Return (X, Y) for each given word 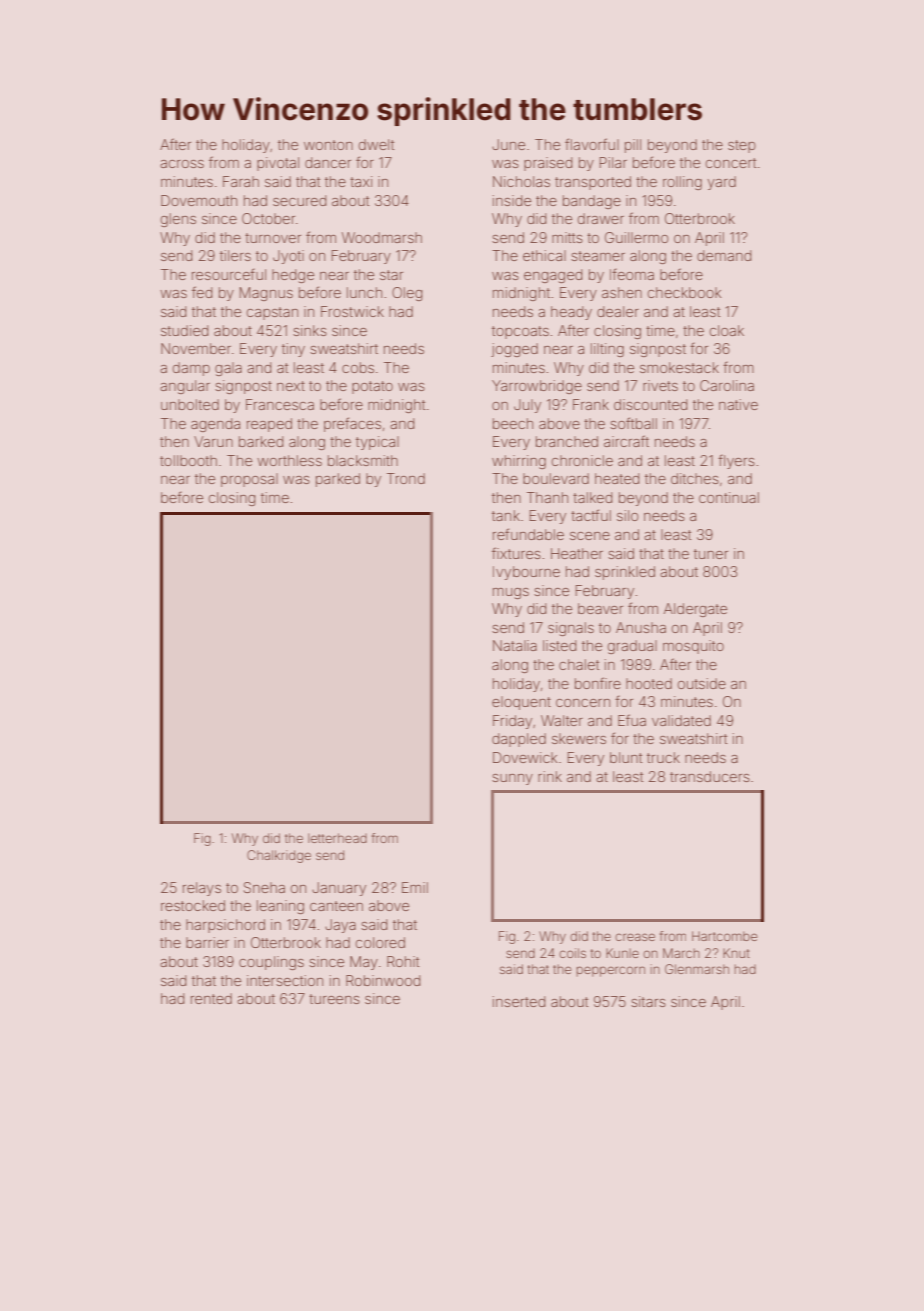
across (182, 164)
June (508, 144)
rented (211, 998)
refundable (528, 534)
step (742, 146)
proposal (249, 480)
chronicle (582, 460)
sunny (512, 779)
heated (617, 478)
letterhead (337, 838)
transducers (710, 776)
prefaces (352, 424)
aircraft (626, 441)
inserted (519, 1001)
